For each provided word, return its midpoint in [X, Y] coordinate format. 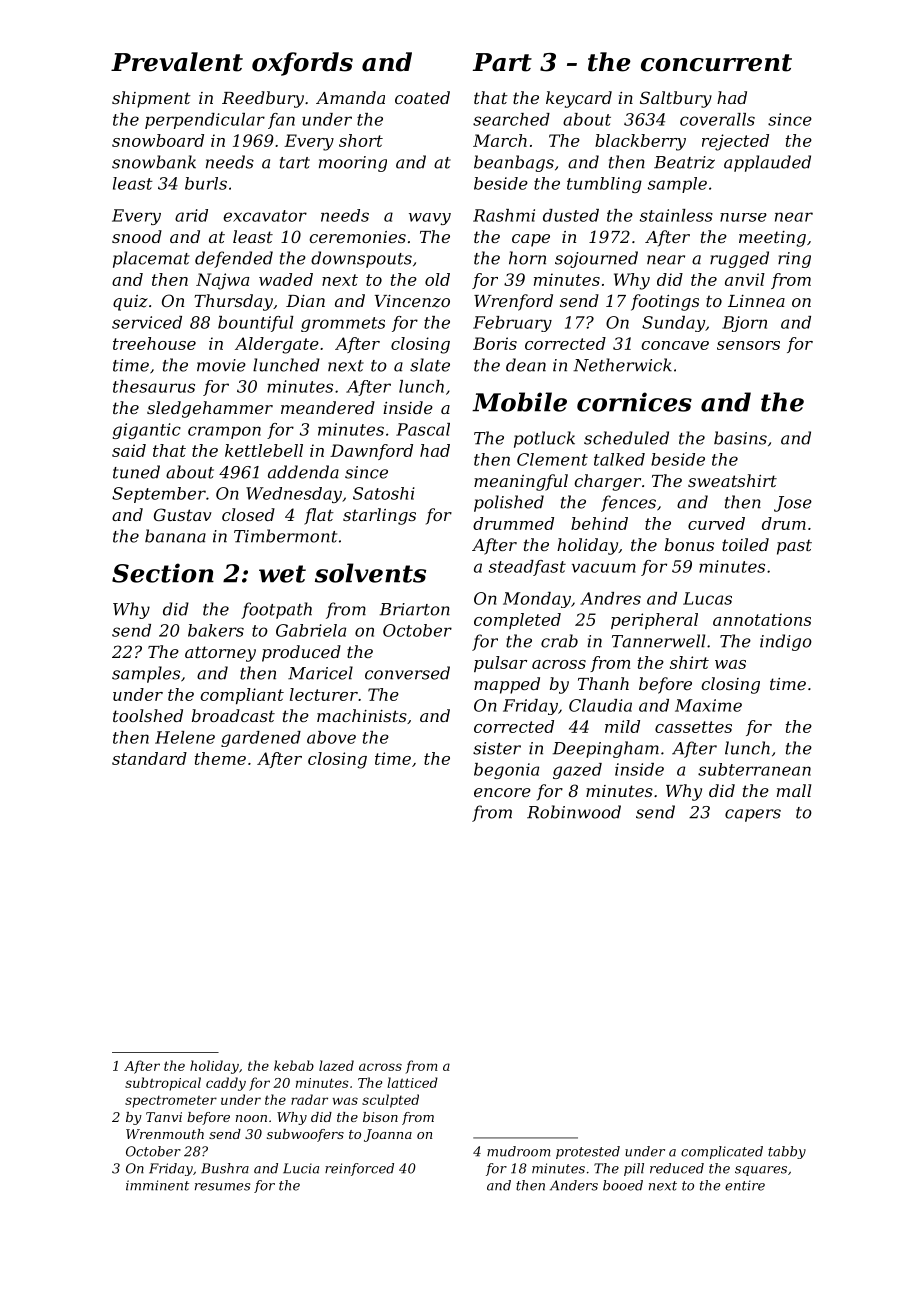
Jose [793, 504]
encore [502, 792]
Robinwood [574, 812]
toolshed [148, 715]
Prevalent [177, 62]
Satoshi [384, 493]
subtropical [163, 1084]
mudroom [518, 1151]
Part [502, 62]
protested [588, 1152]
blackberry [640, 142]
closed [248, 514]
